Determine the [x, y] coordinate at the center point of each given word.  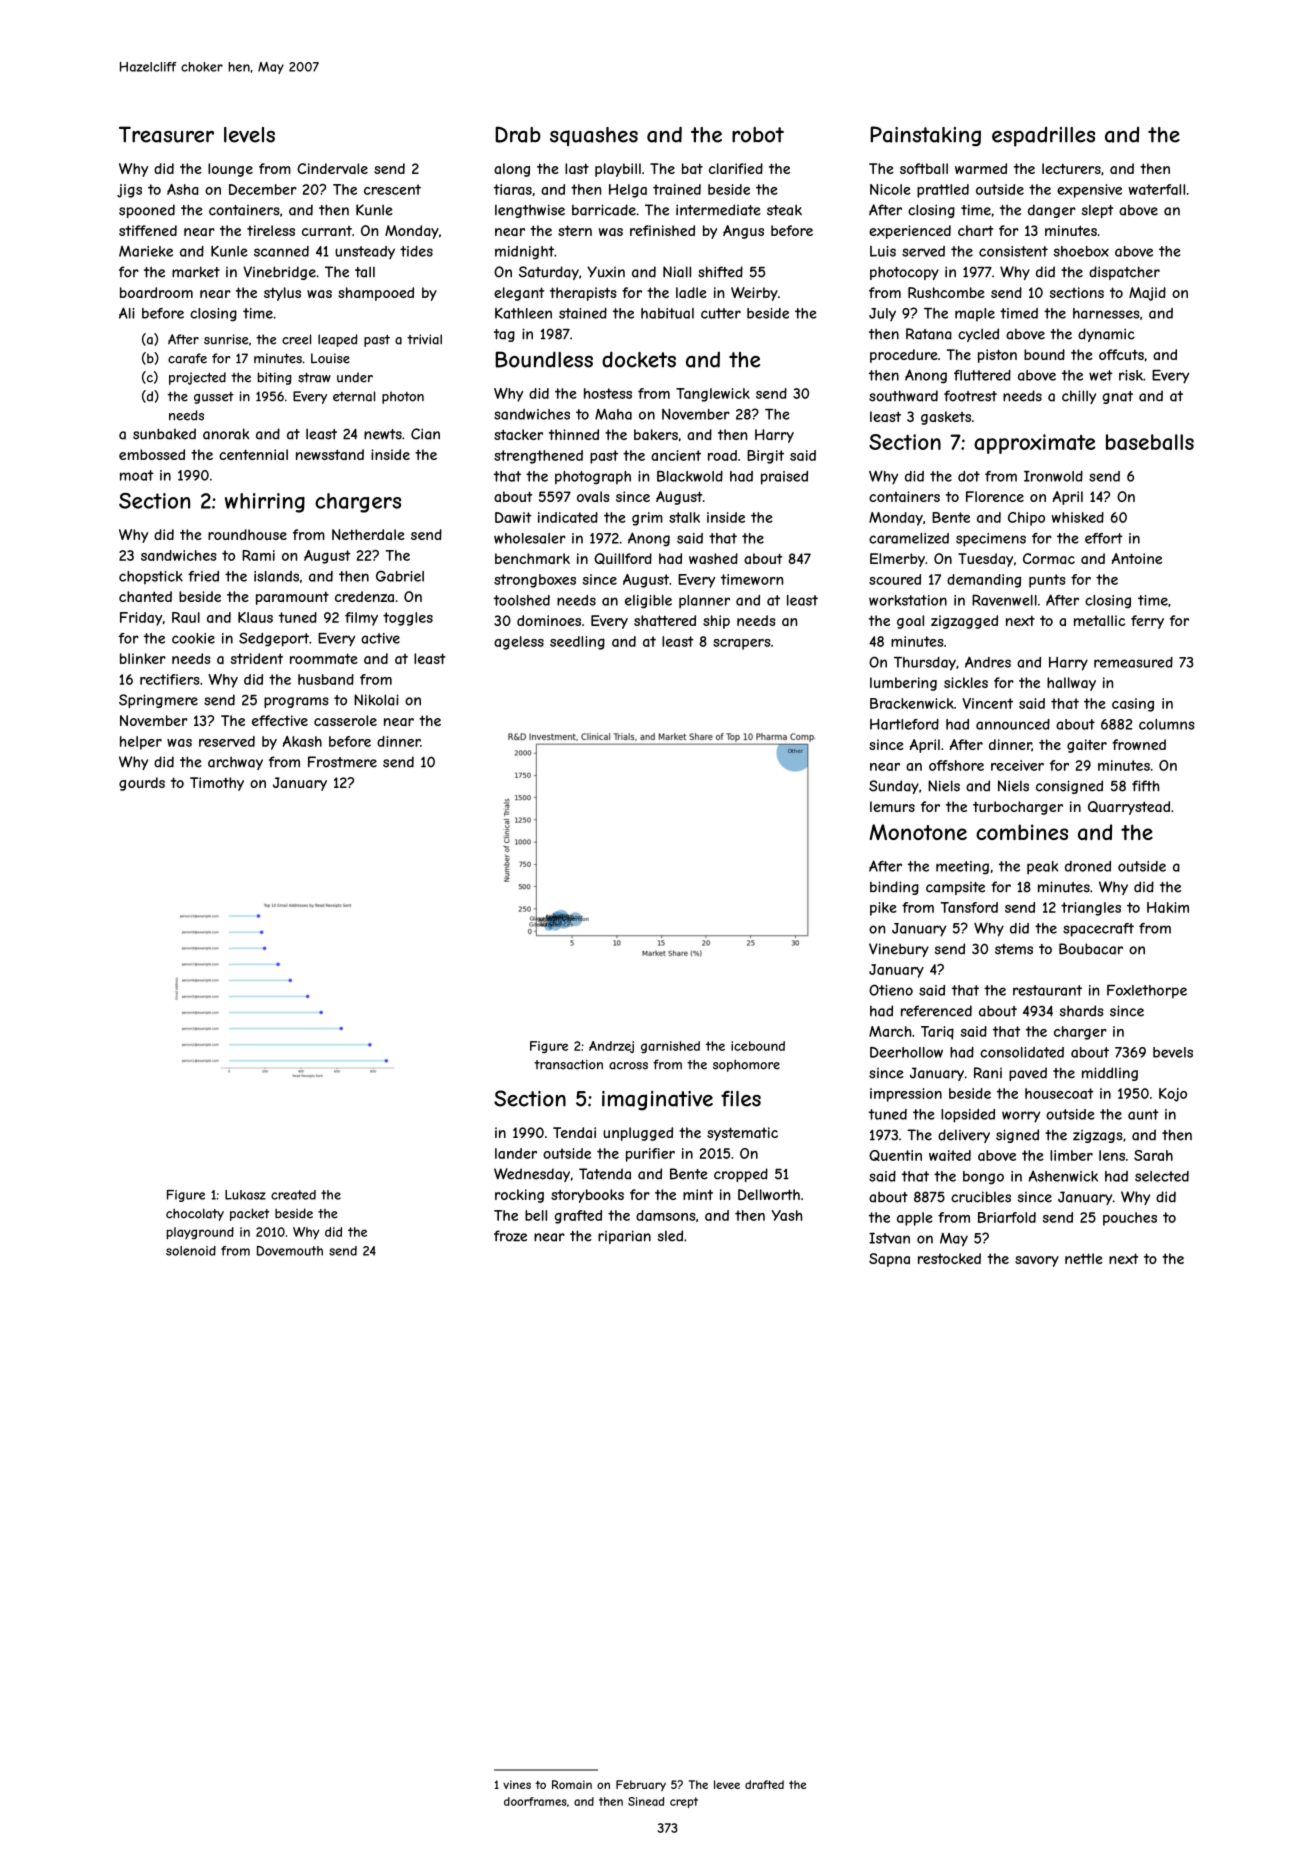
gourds [142, 784]
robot [758, 135]
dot [969, 476]
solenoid [191, 1251]
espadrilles [1043, 137]
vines [517, 1784]
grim [647, 519]
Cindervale [332, 168]
